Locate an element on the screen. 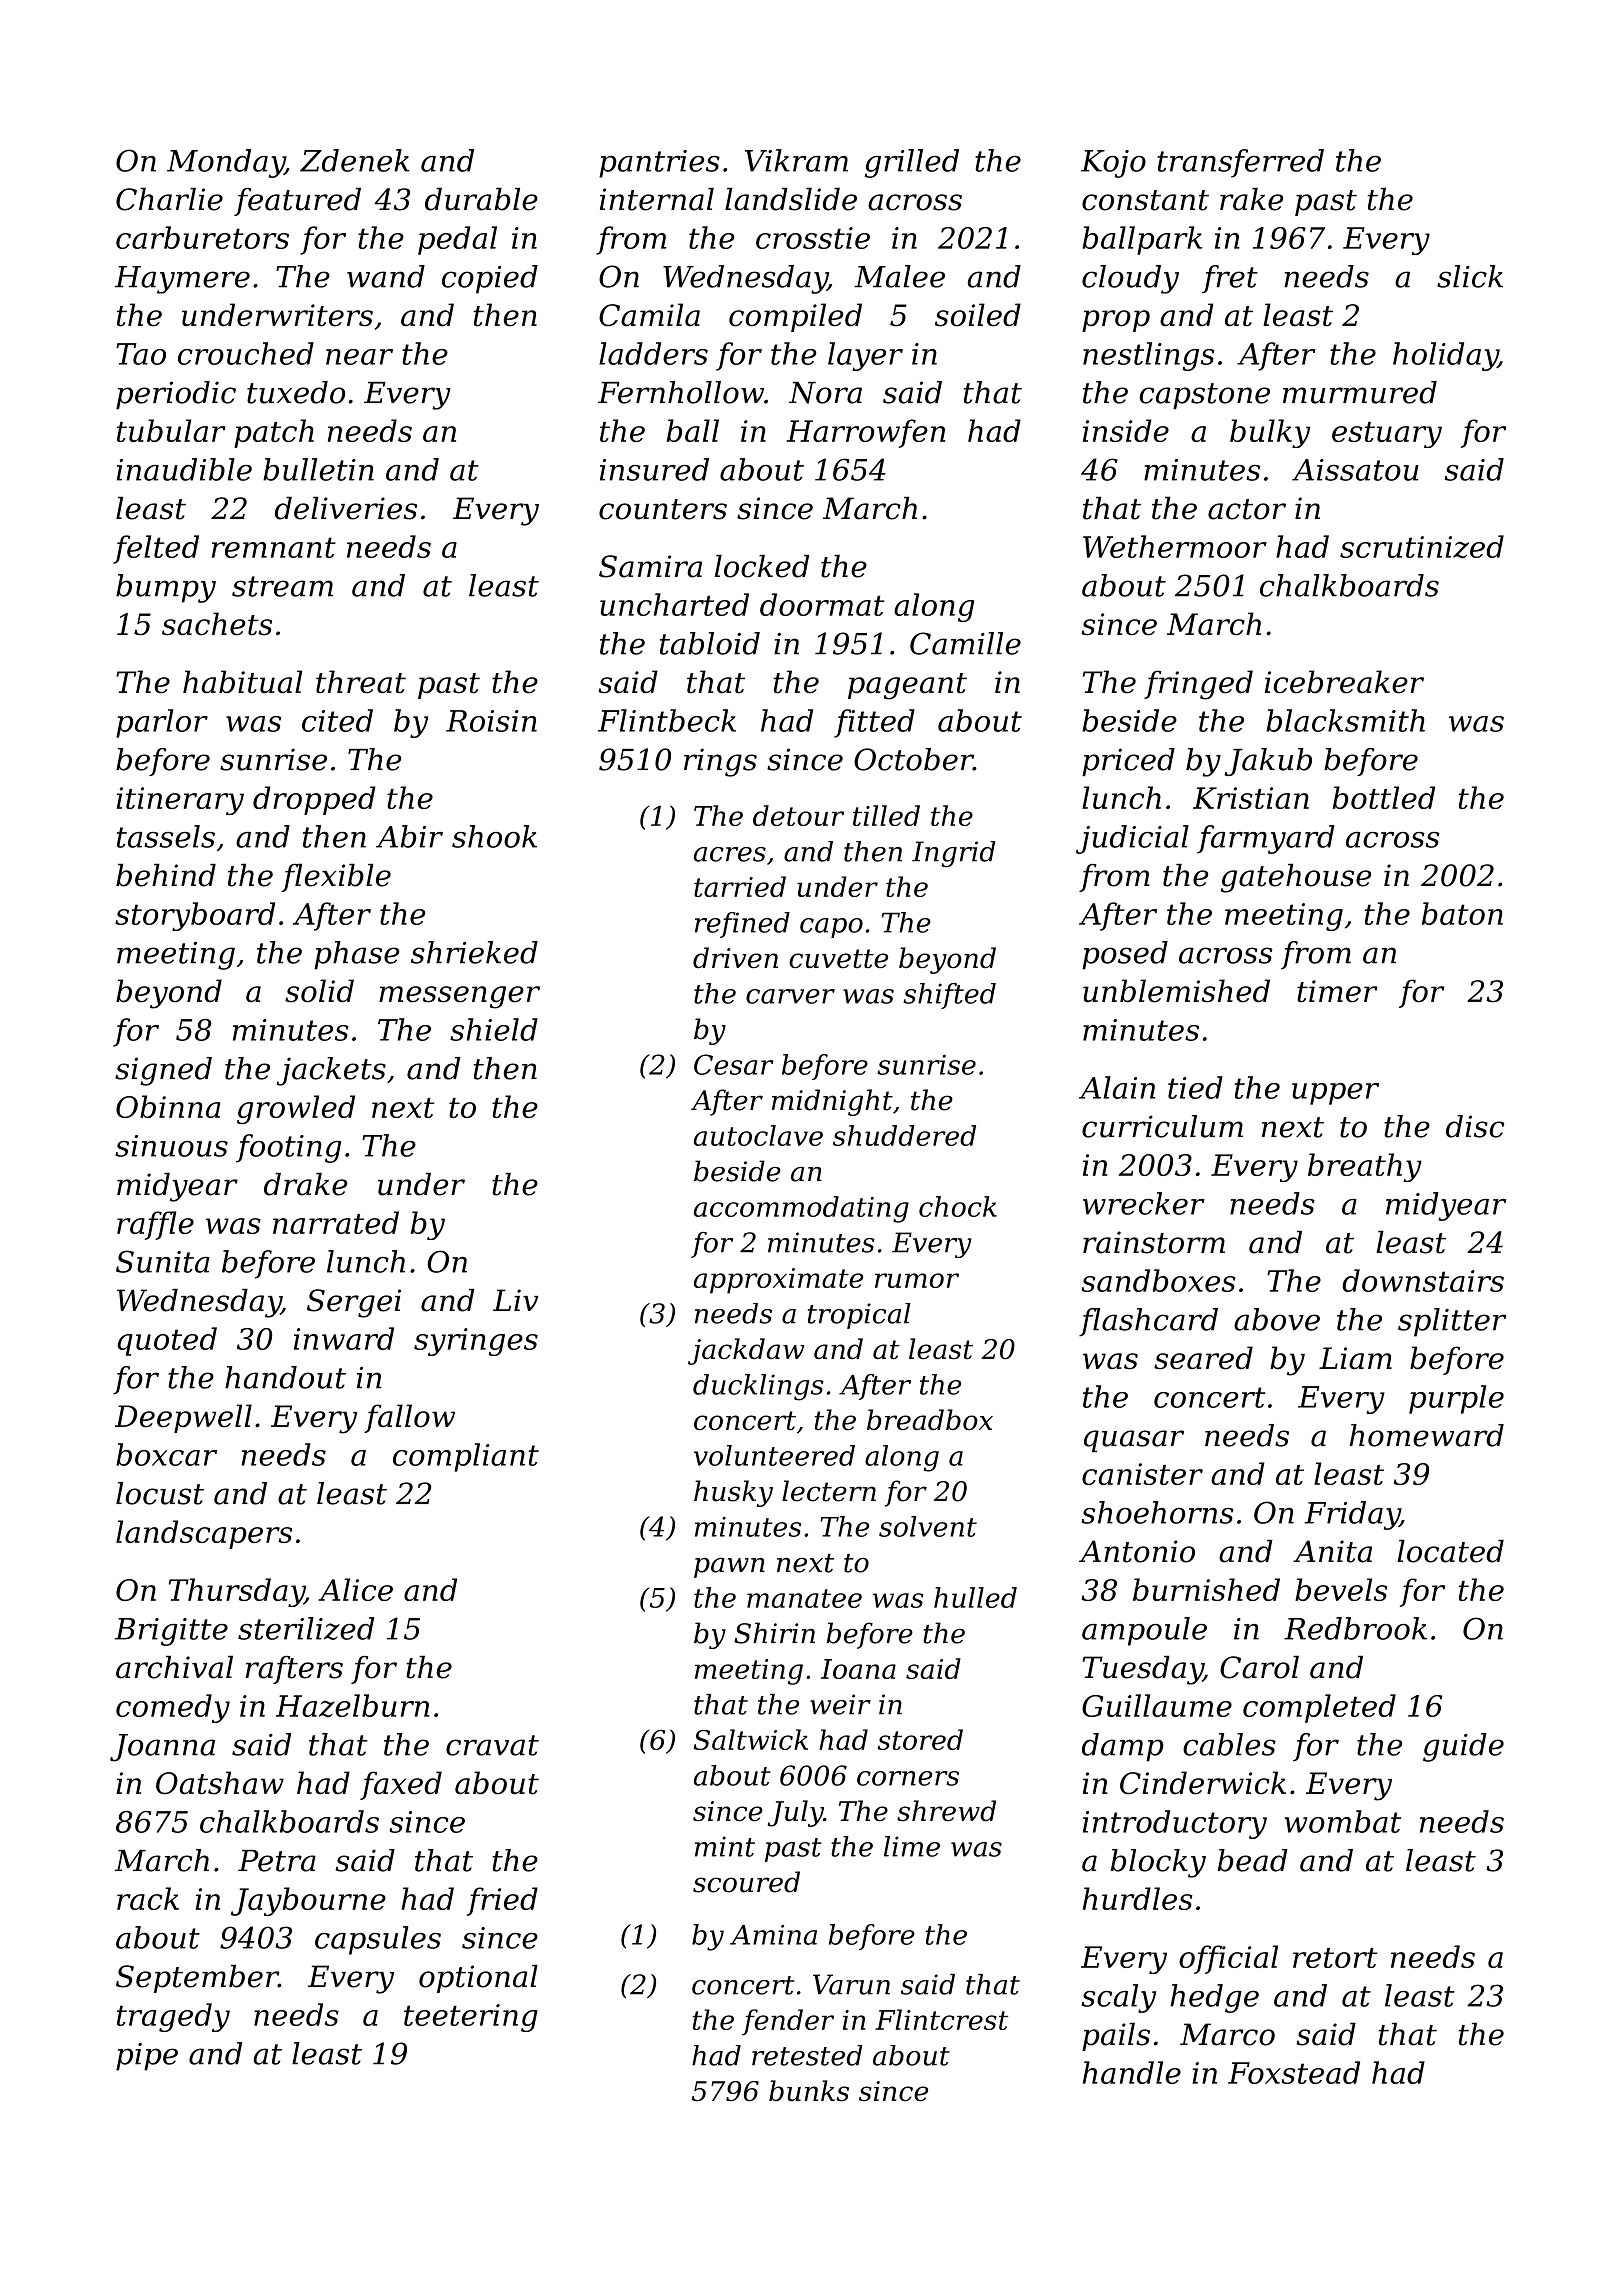 The height and width of the screenshot is (2292, 1620). uncharted is located at coordinates (674, 604).
